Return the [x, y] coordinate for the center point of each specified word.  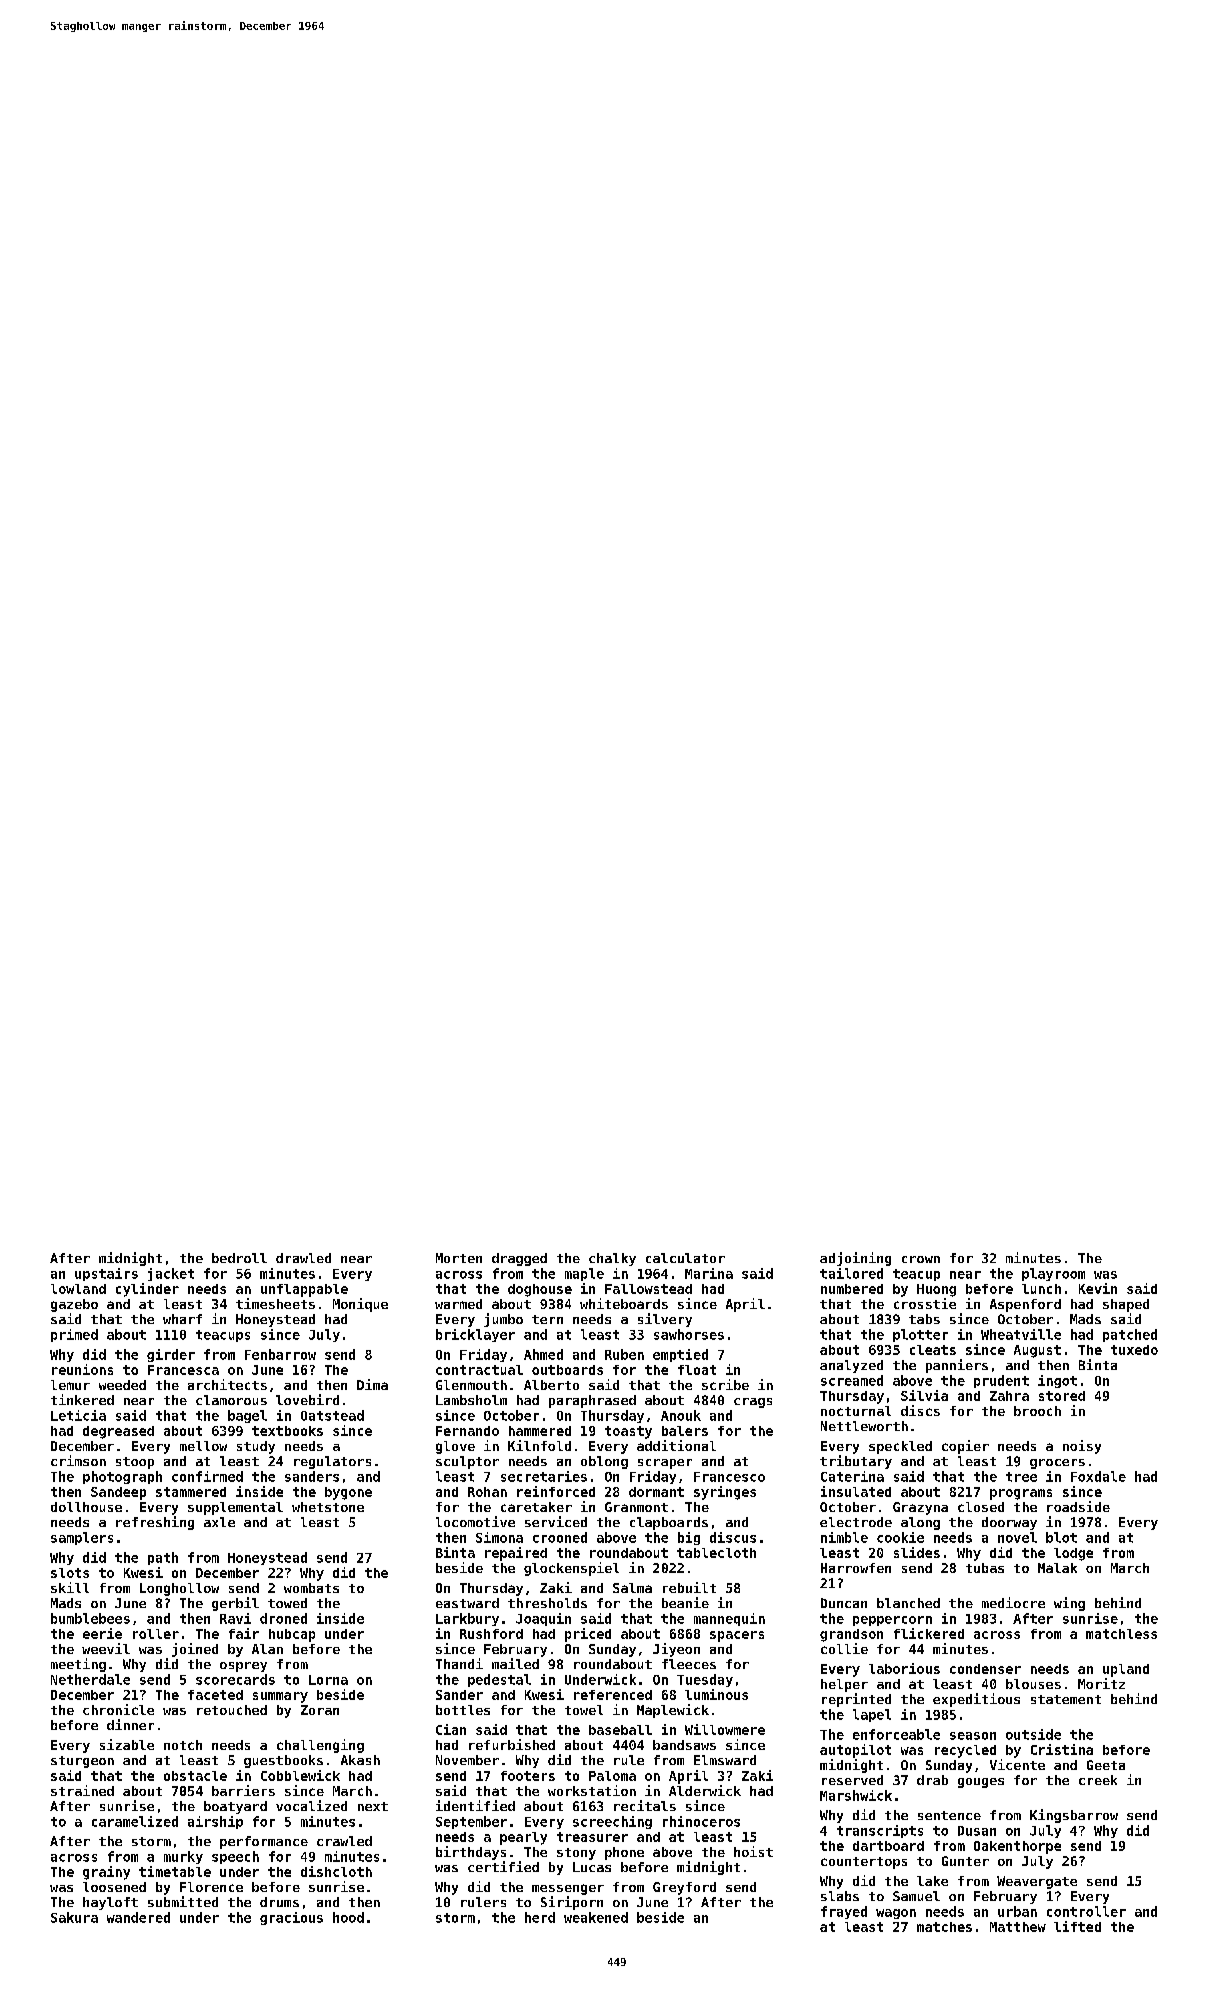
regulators [332, 1462]
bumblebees [90, 1618]
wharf [182, 1319]
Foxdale [1098, 1476]
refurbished [512, 1744]
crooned [560, 1537]
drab [932, 1780]
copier [965, 1447]
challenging [320, 1746]
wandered [138, 1917]
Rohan [487, 1492]
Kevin [1098, 1288]
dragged [519, 1259]
